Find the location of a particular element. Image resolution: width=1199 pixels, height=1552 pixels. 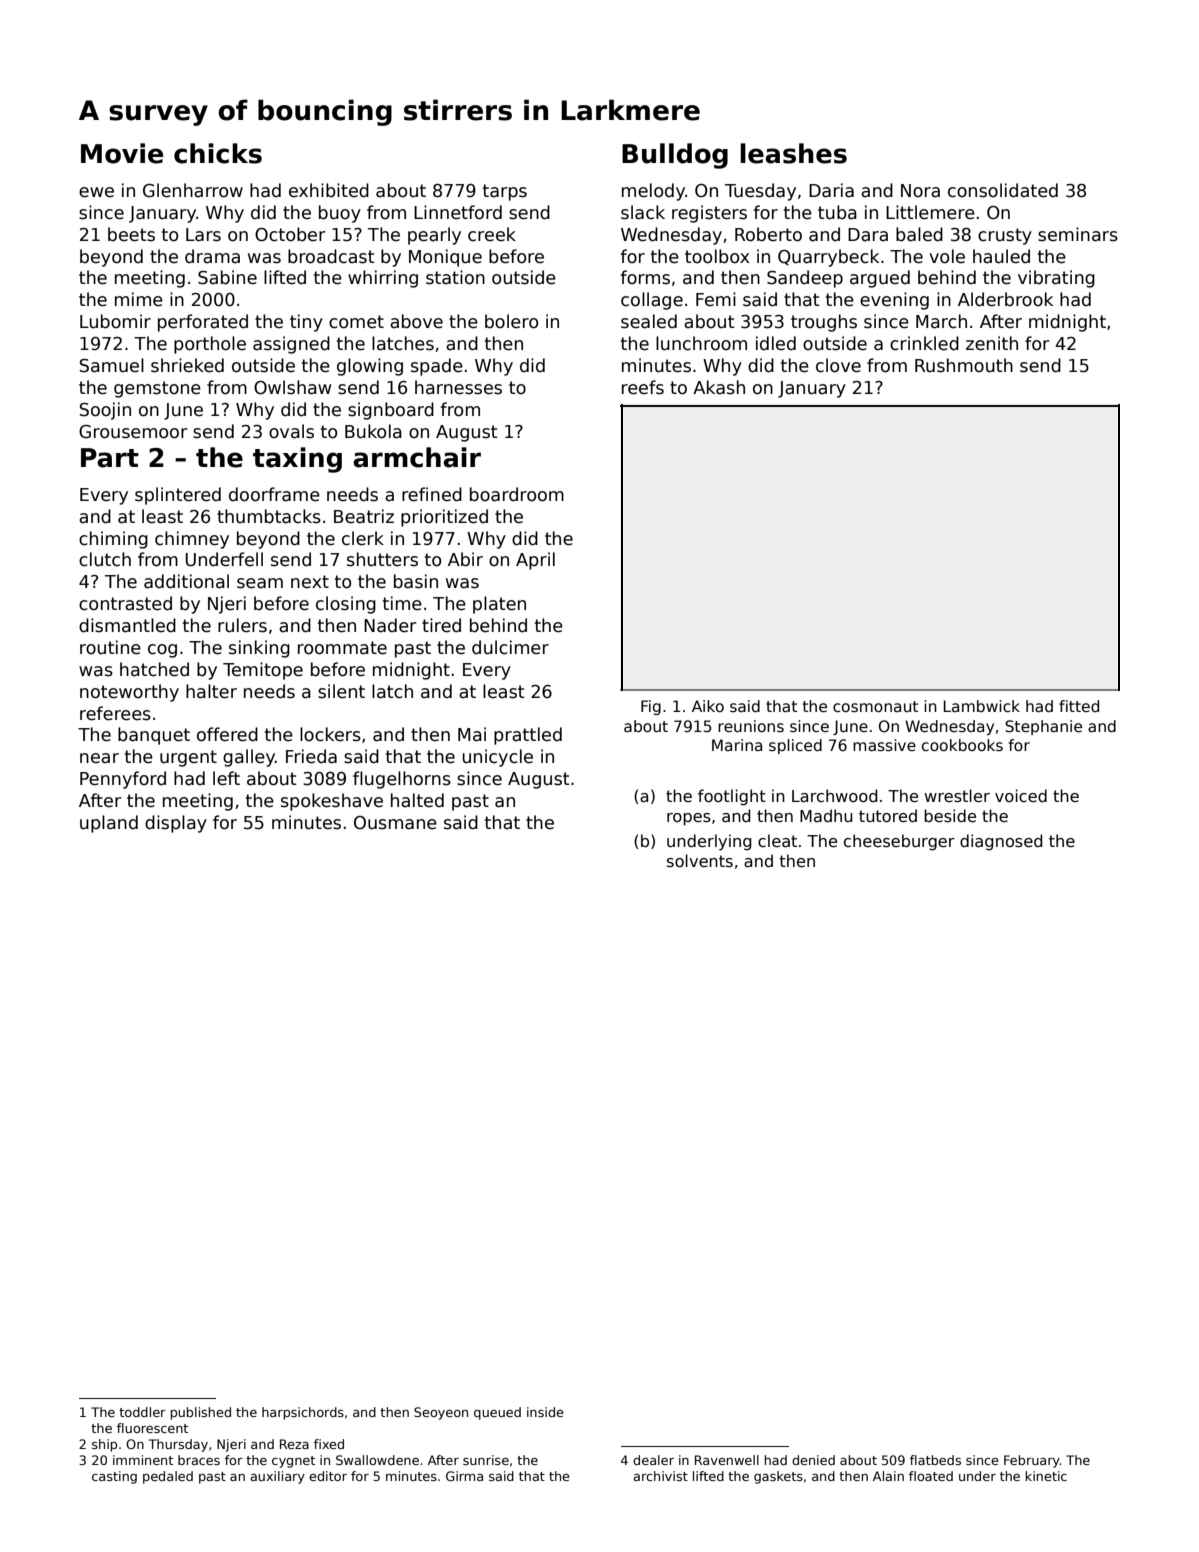

Girma is located at coordinates (464, 1476).
